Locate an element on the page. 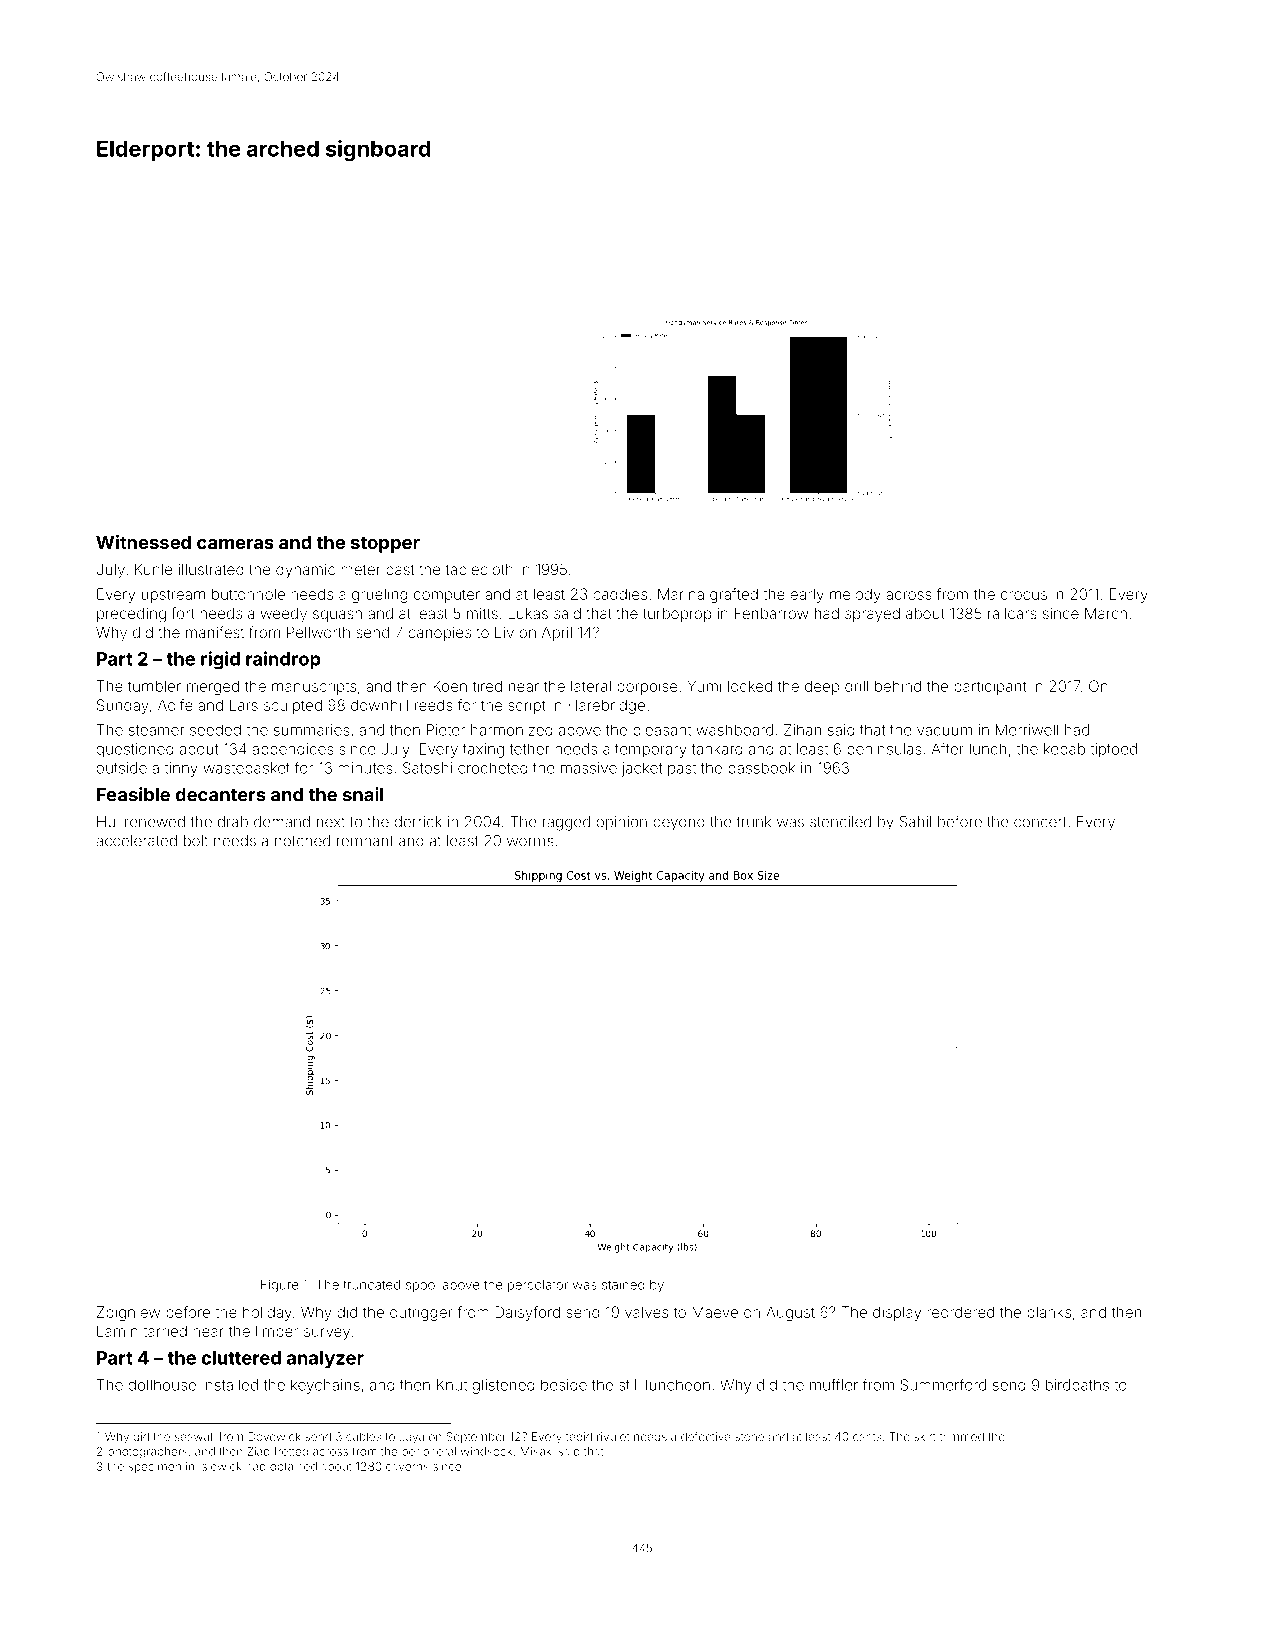  blanks is located at coordinates (1049, 1312).
